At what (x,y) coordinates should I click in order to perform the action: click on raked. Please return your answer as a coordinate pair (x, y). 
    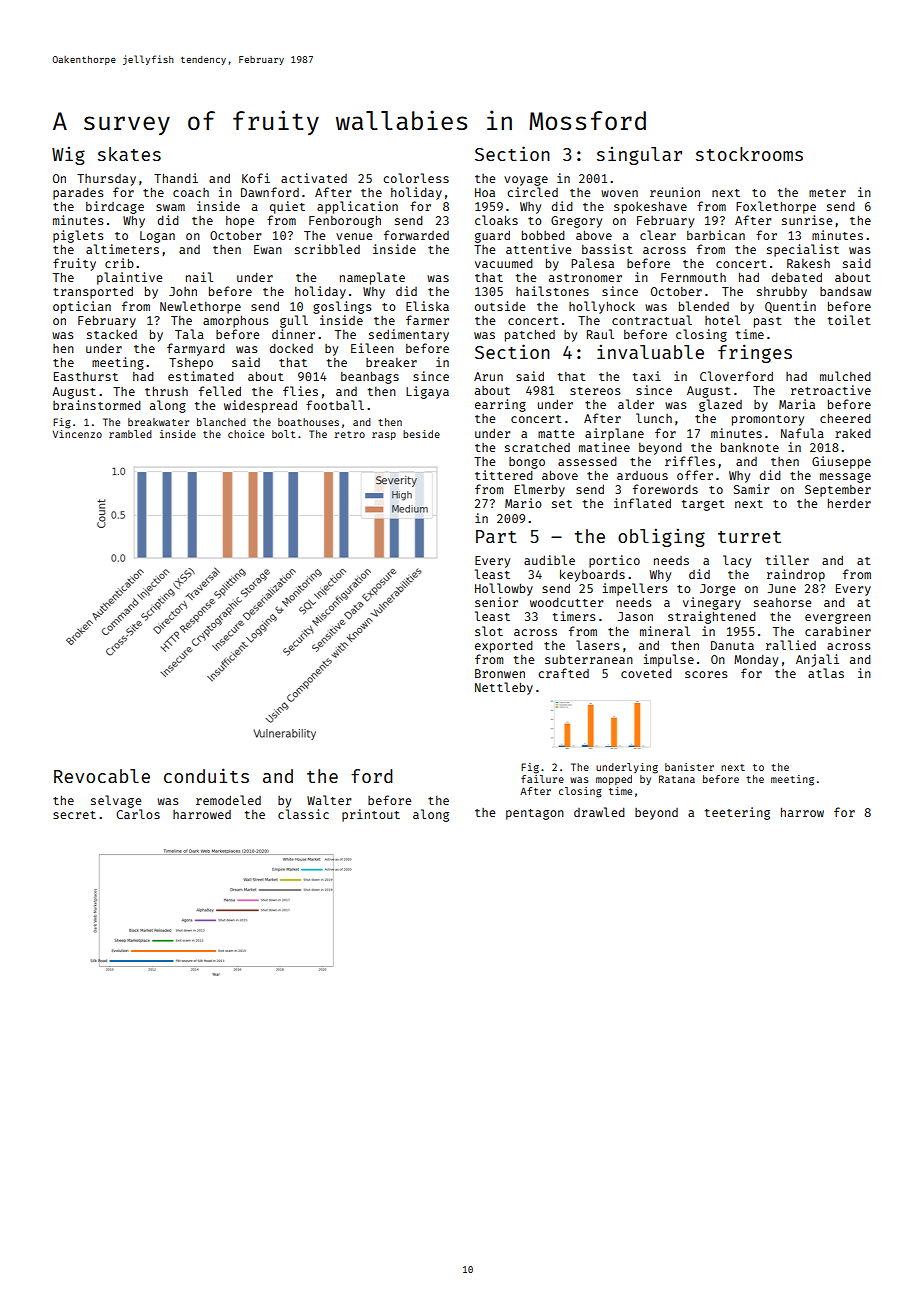
    Looking at the image, I should click on (853, 433).
